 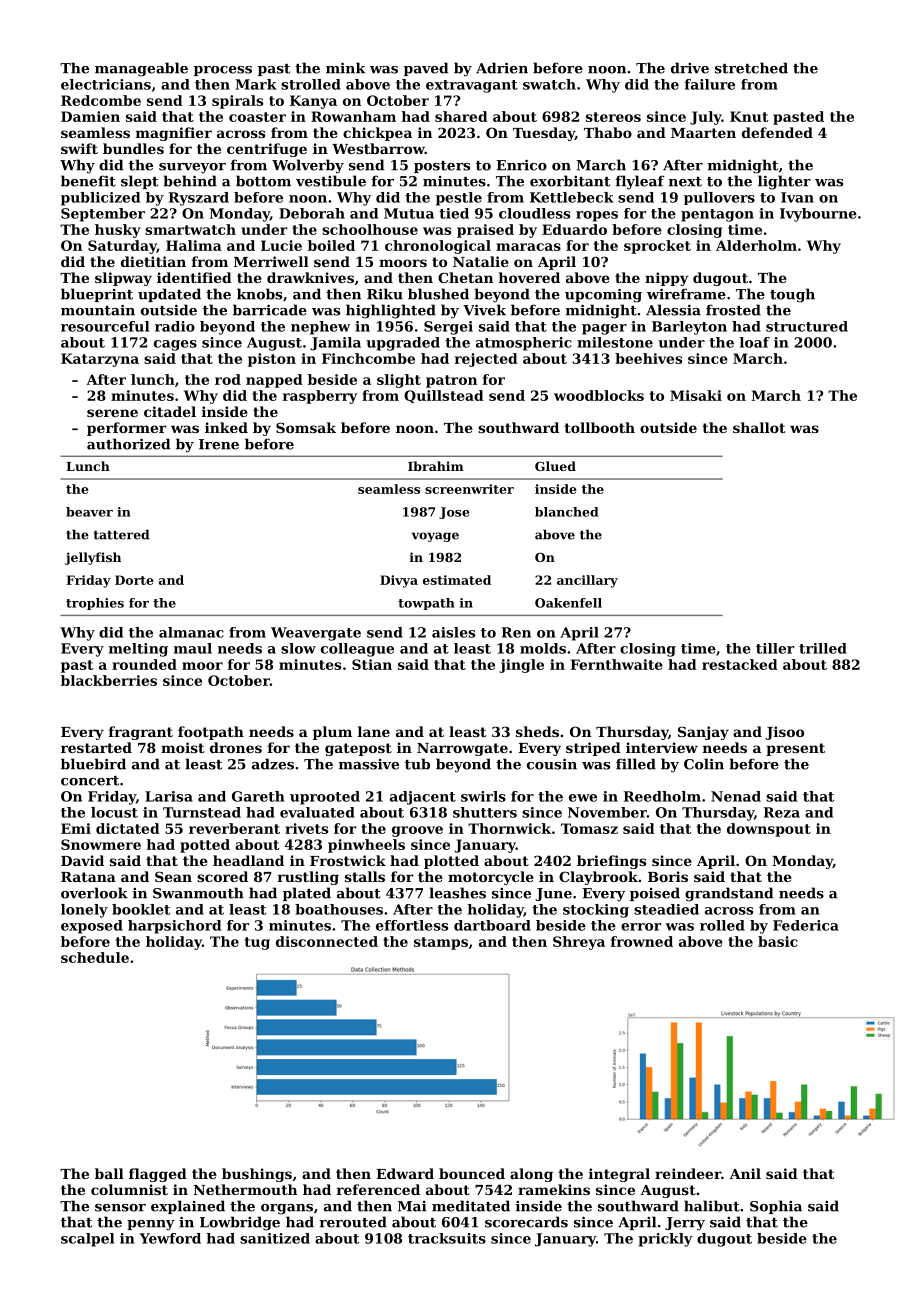 I want to click on wireframe, so click(x=686, y=294).
